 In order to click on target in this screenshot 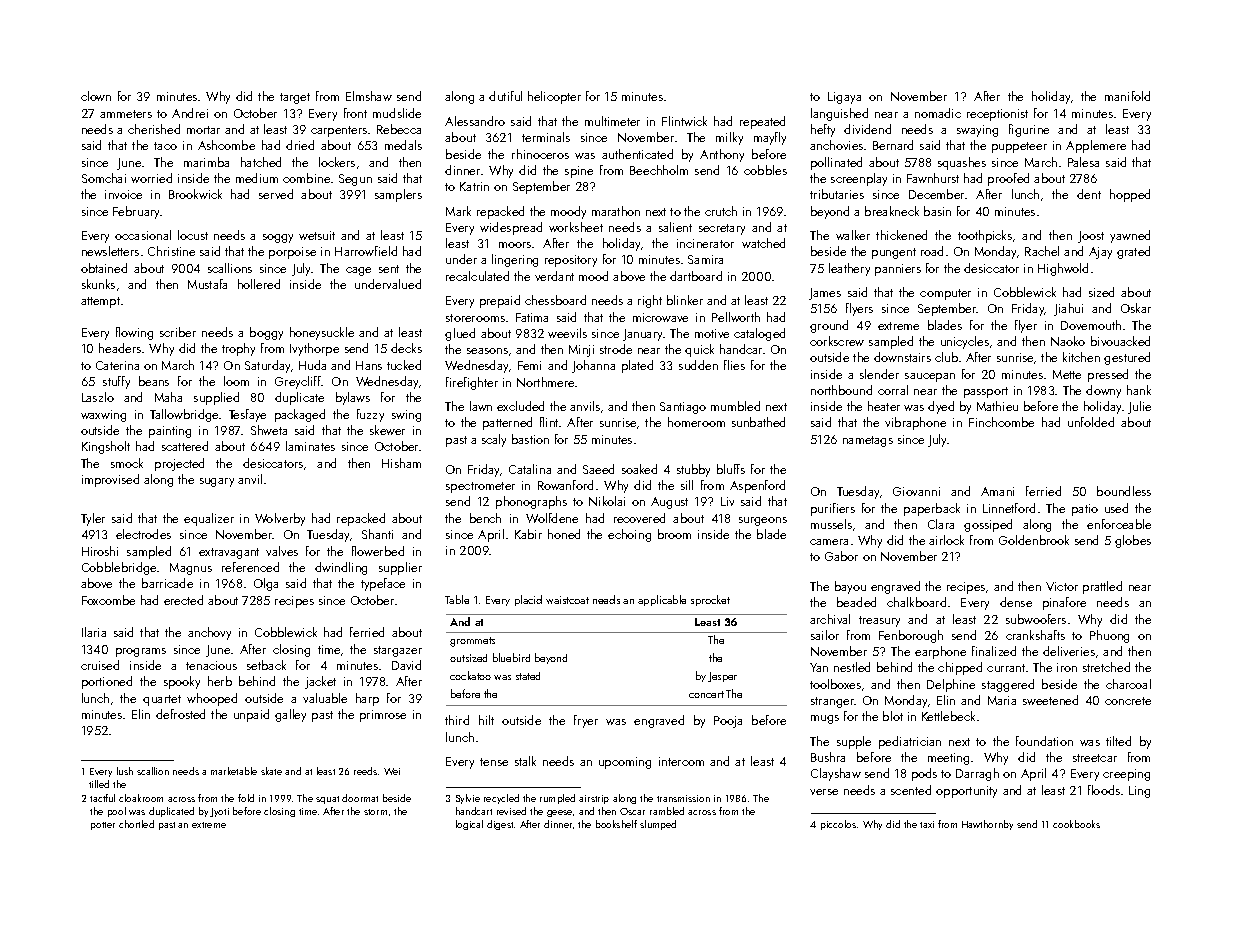, I will do `click(295, 98)`.
